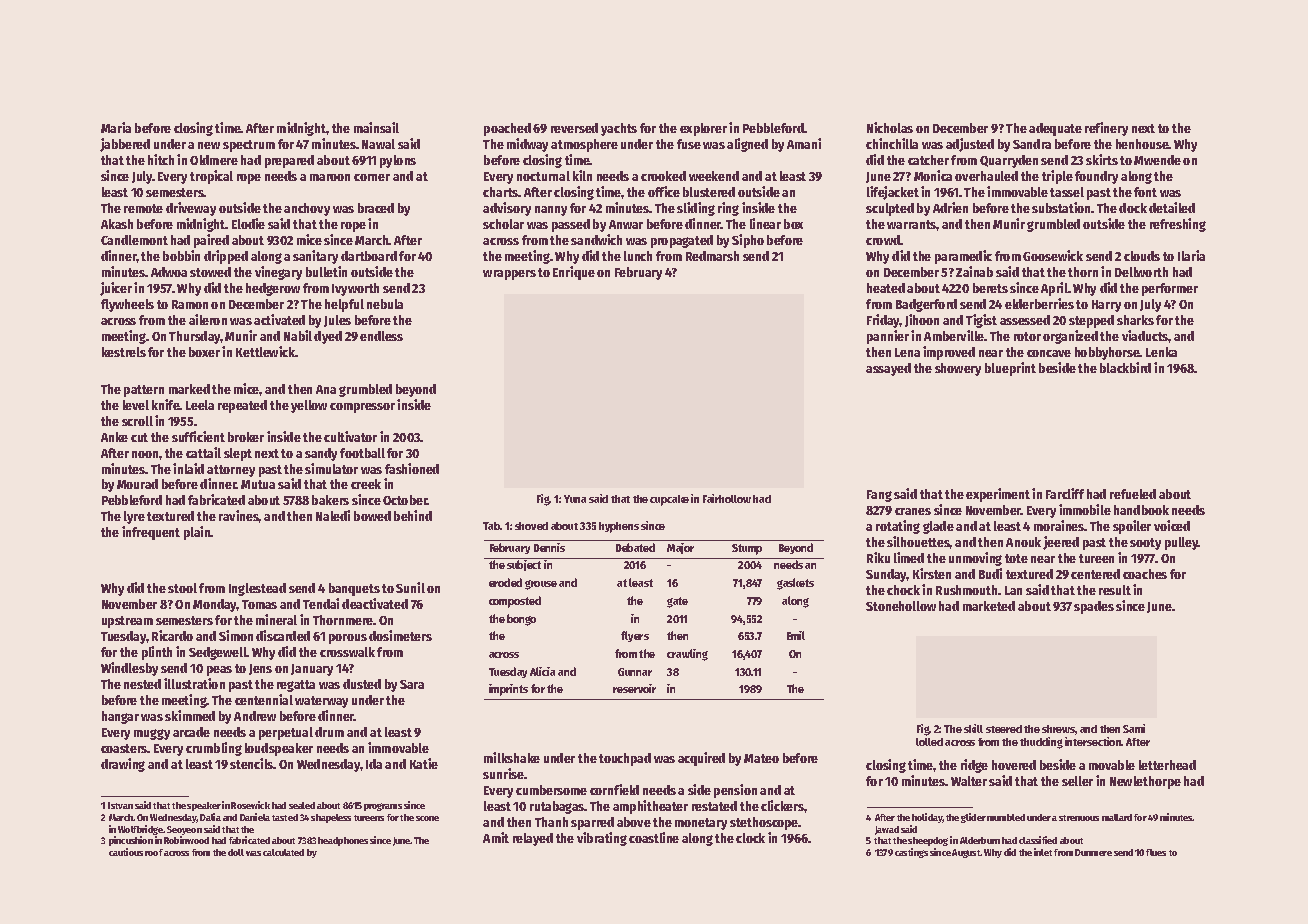 Image resolution: width=1308 pixels, height=924 pixels. Describe the element at coordinates (116, 127) in the screenshot. I see `Maria` at that location.
